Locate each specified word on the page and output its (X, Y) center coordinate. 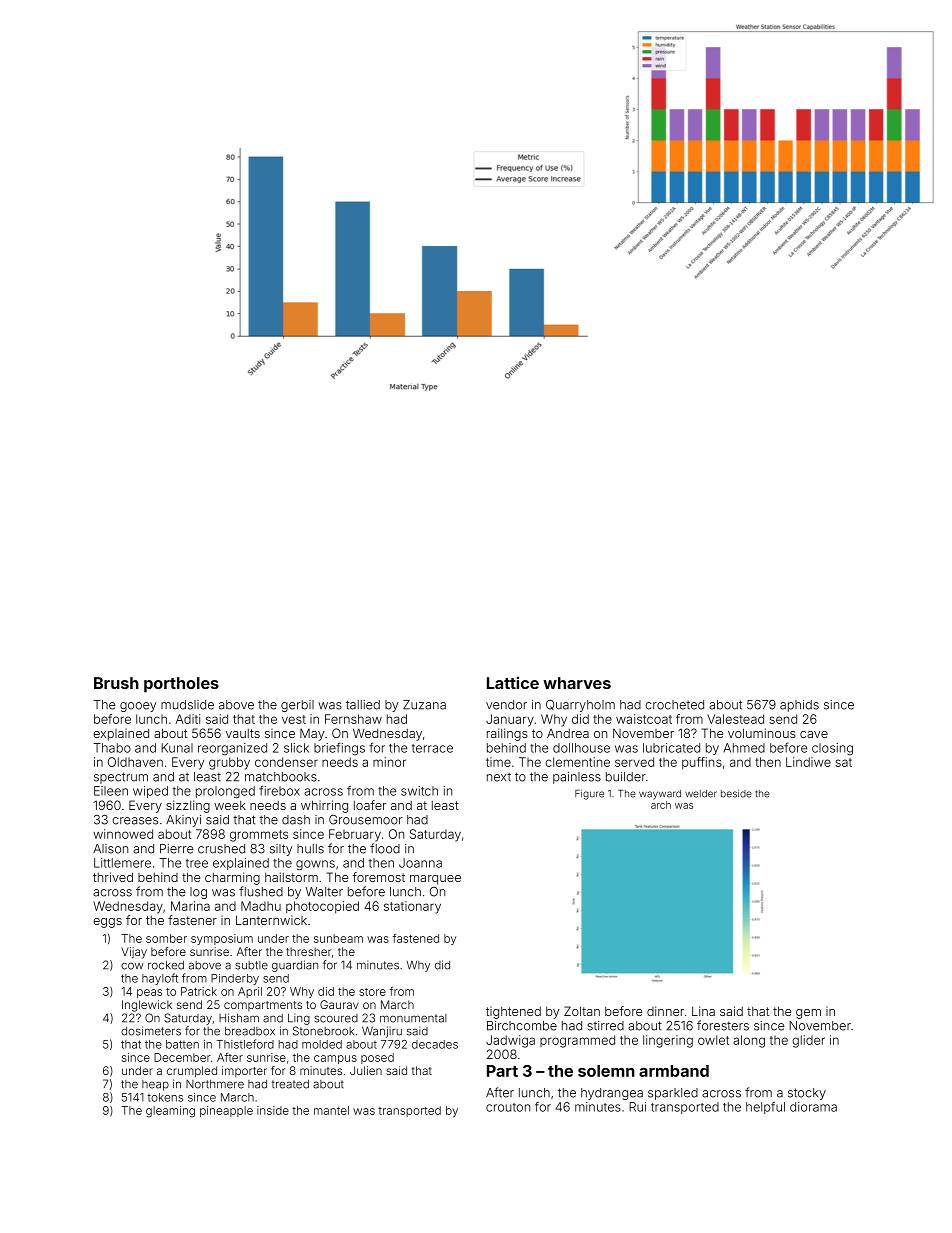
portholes (181, 685)
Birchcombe (522, 1026)
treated (290, 1084)
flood (385, 848)
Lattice (513, 682)
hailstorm (291, 877)
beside (736, 794)
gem (808, 1014)
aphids (799, 706)
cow (132, 966)
